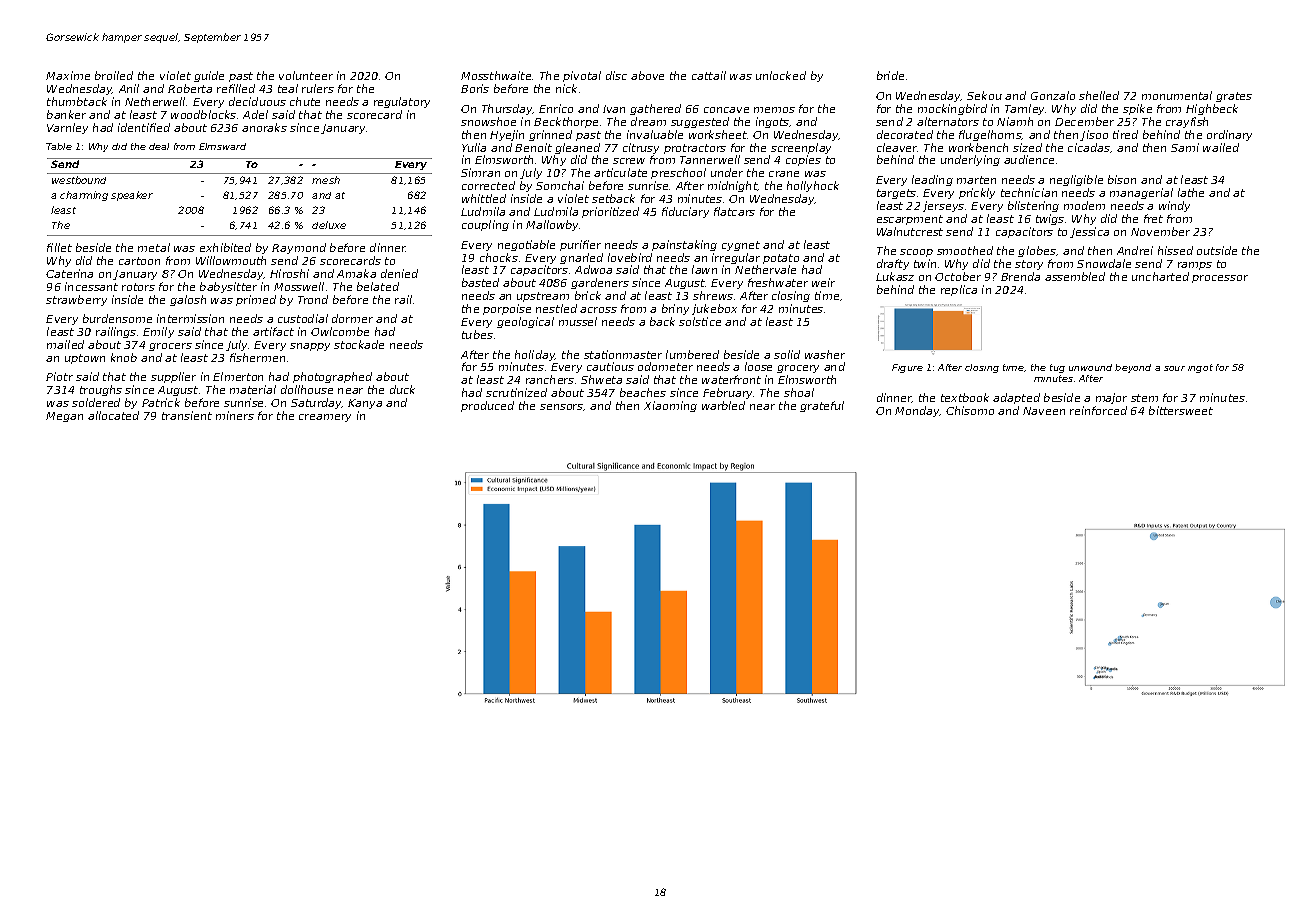  I want to click on fillet, so click(59, 247).
